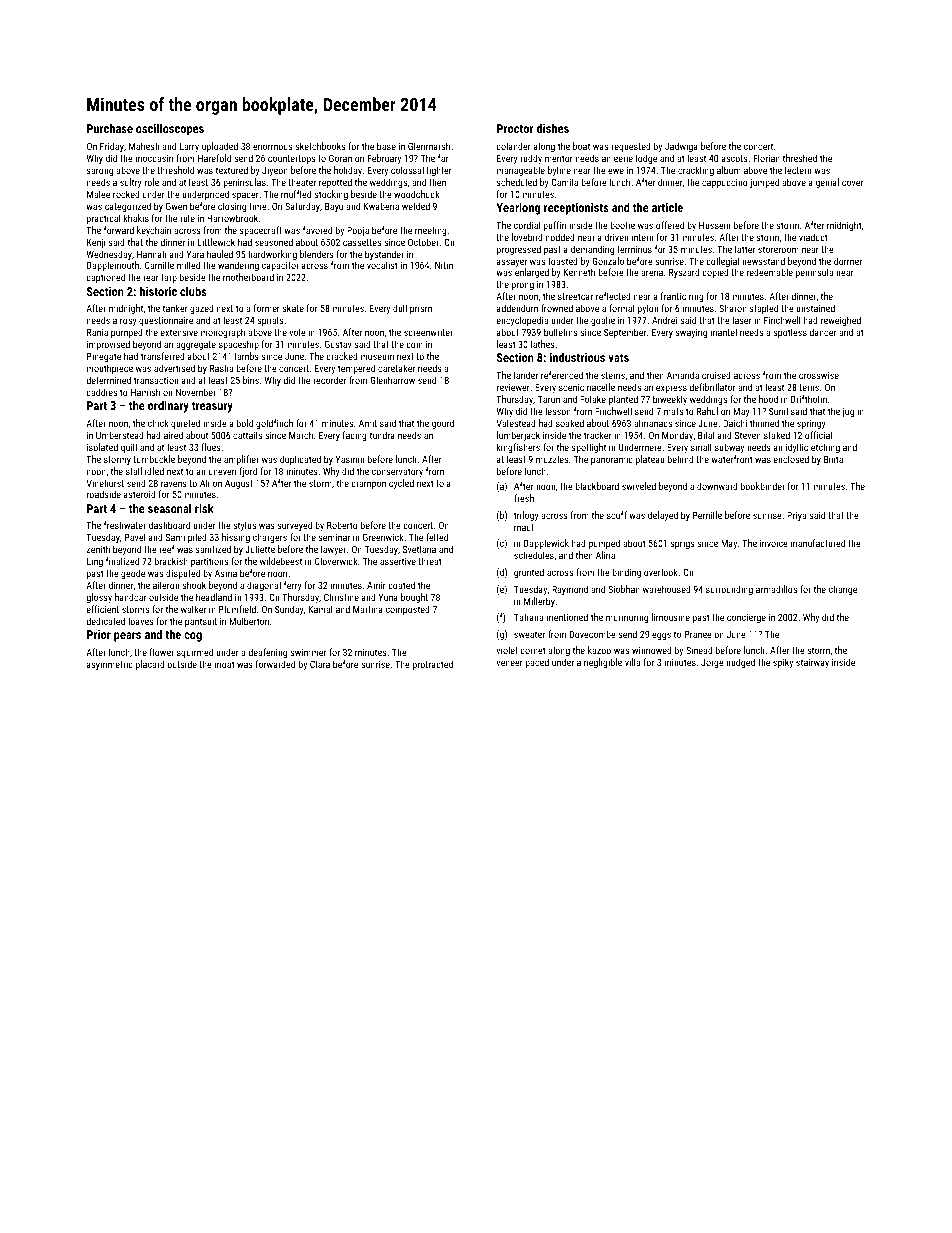 The height and width of the document is (1233, 952). What do you see at coordinates (539, 602) in the document?
I see `Millerby` at bounding box center [539, 602].
